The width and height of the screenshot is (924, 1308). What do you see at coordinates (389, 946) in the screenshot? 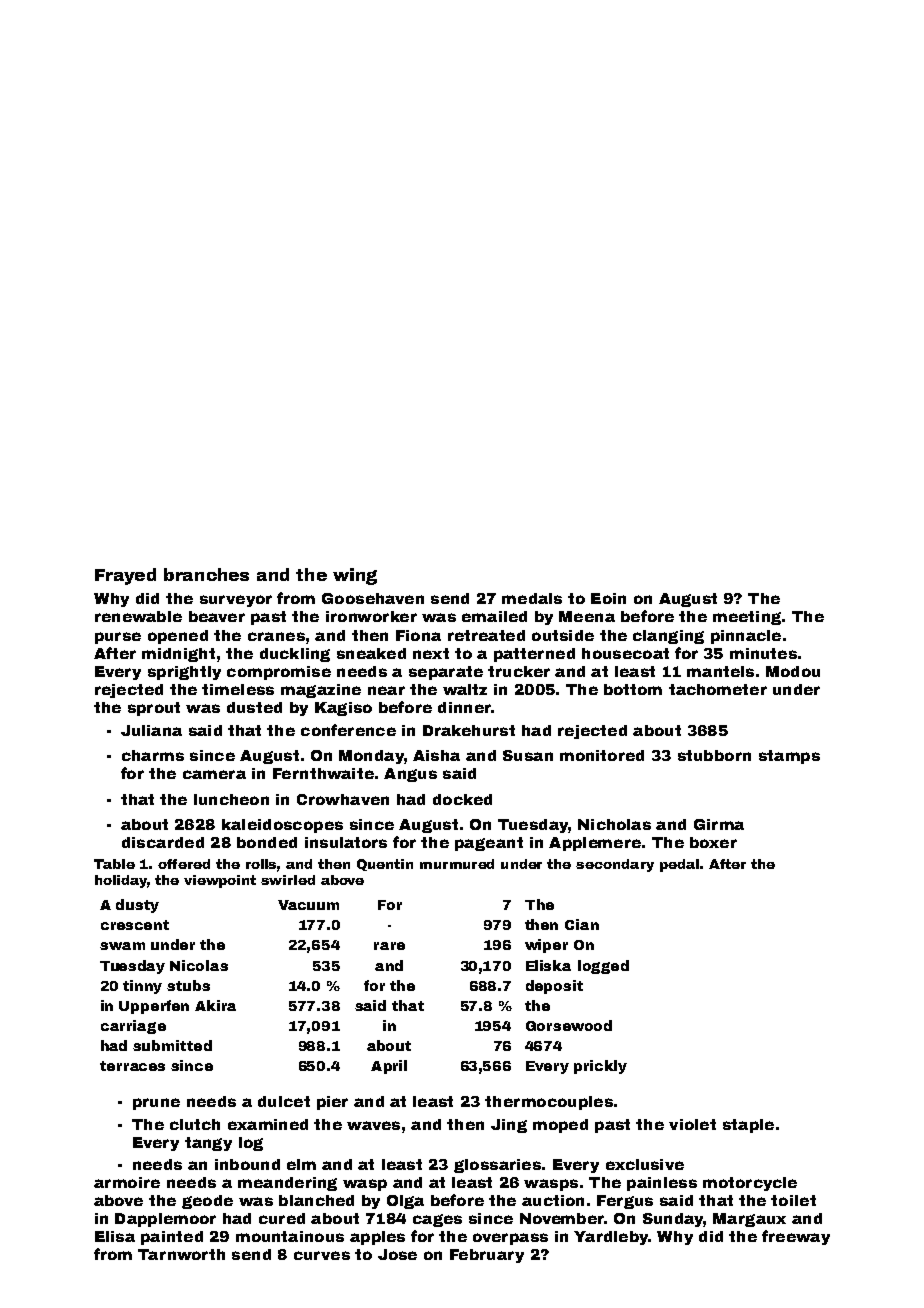
I see `rare` at bounding box center [389, 946].
